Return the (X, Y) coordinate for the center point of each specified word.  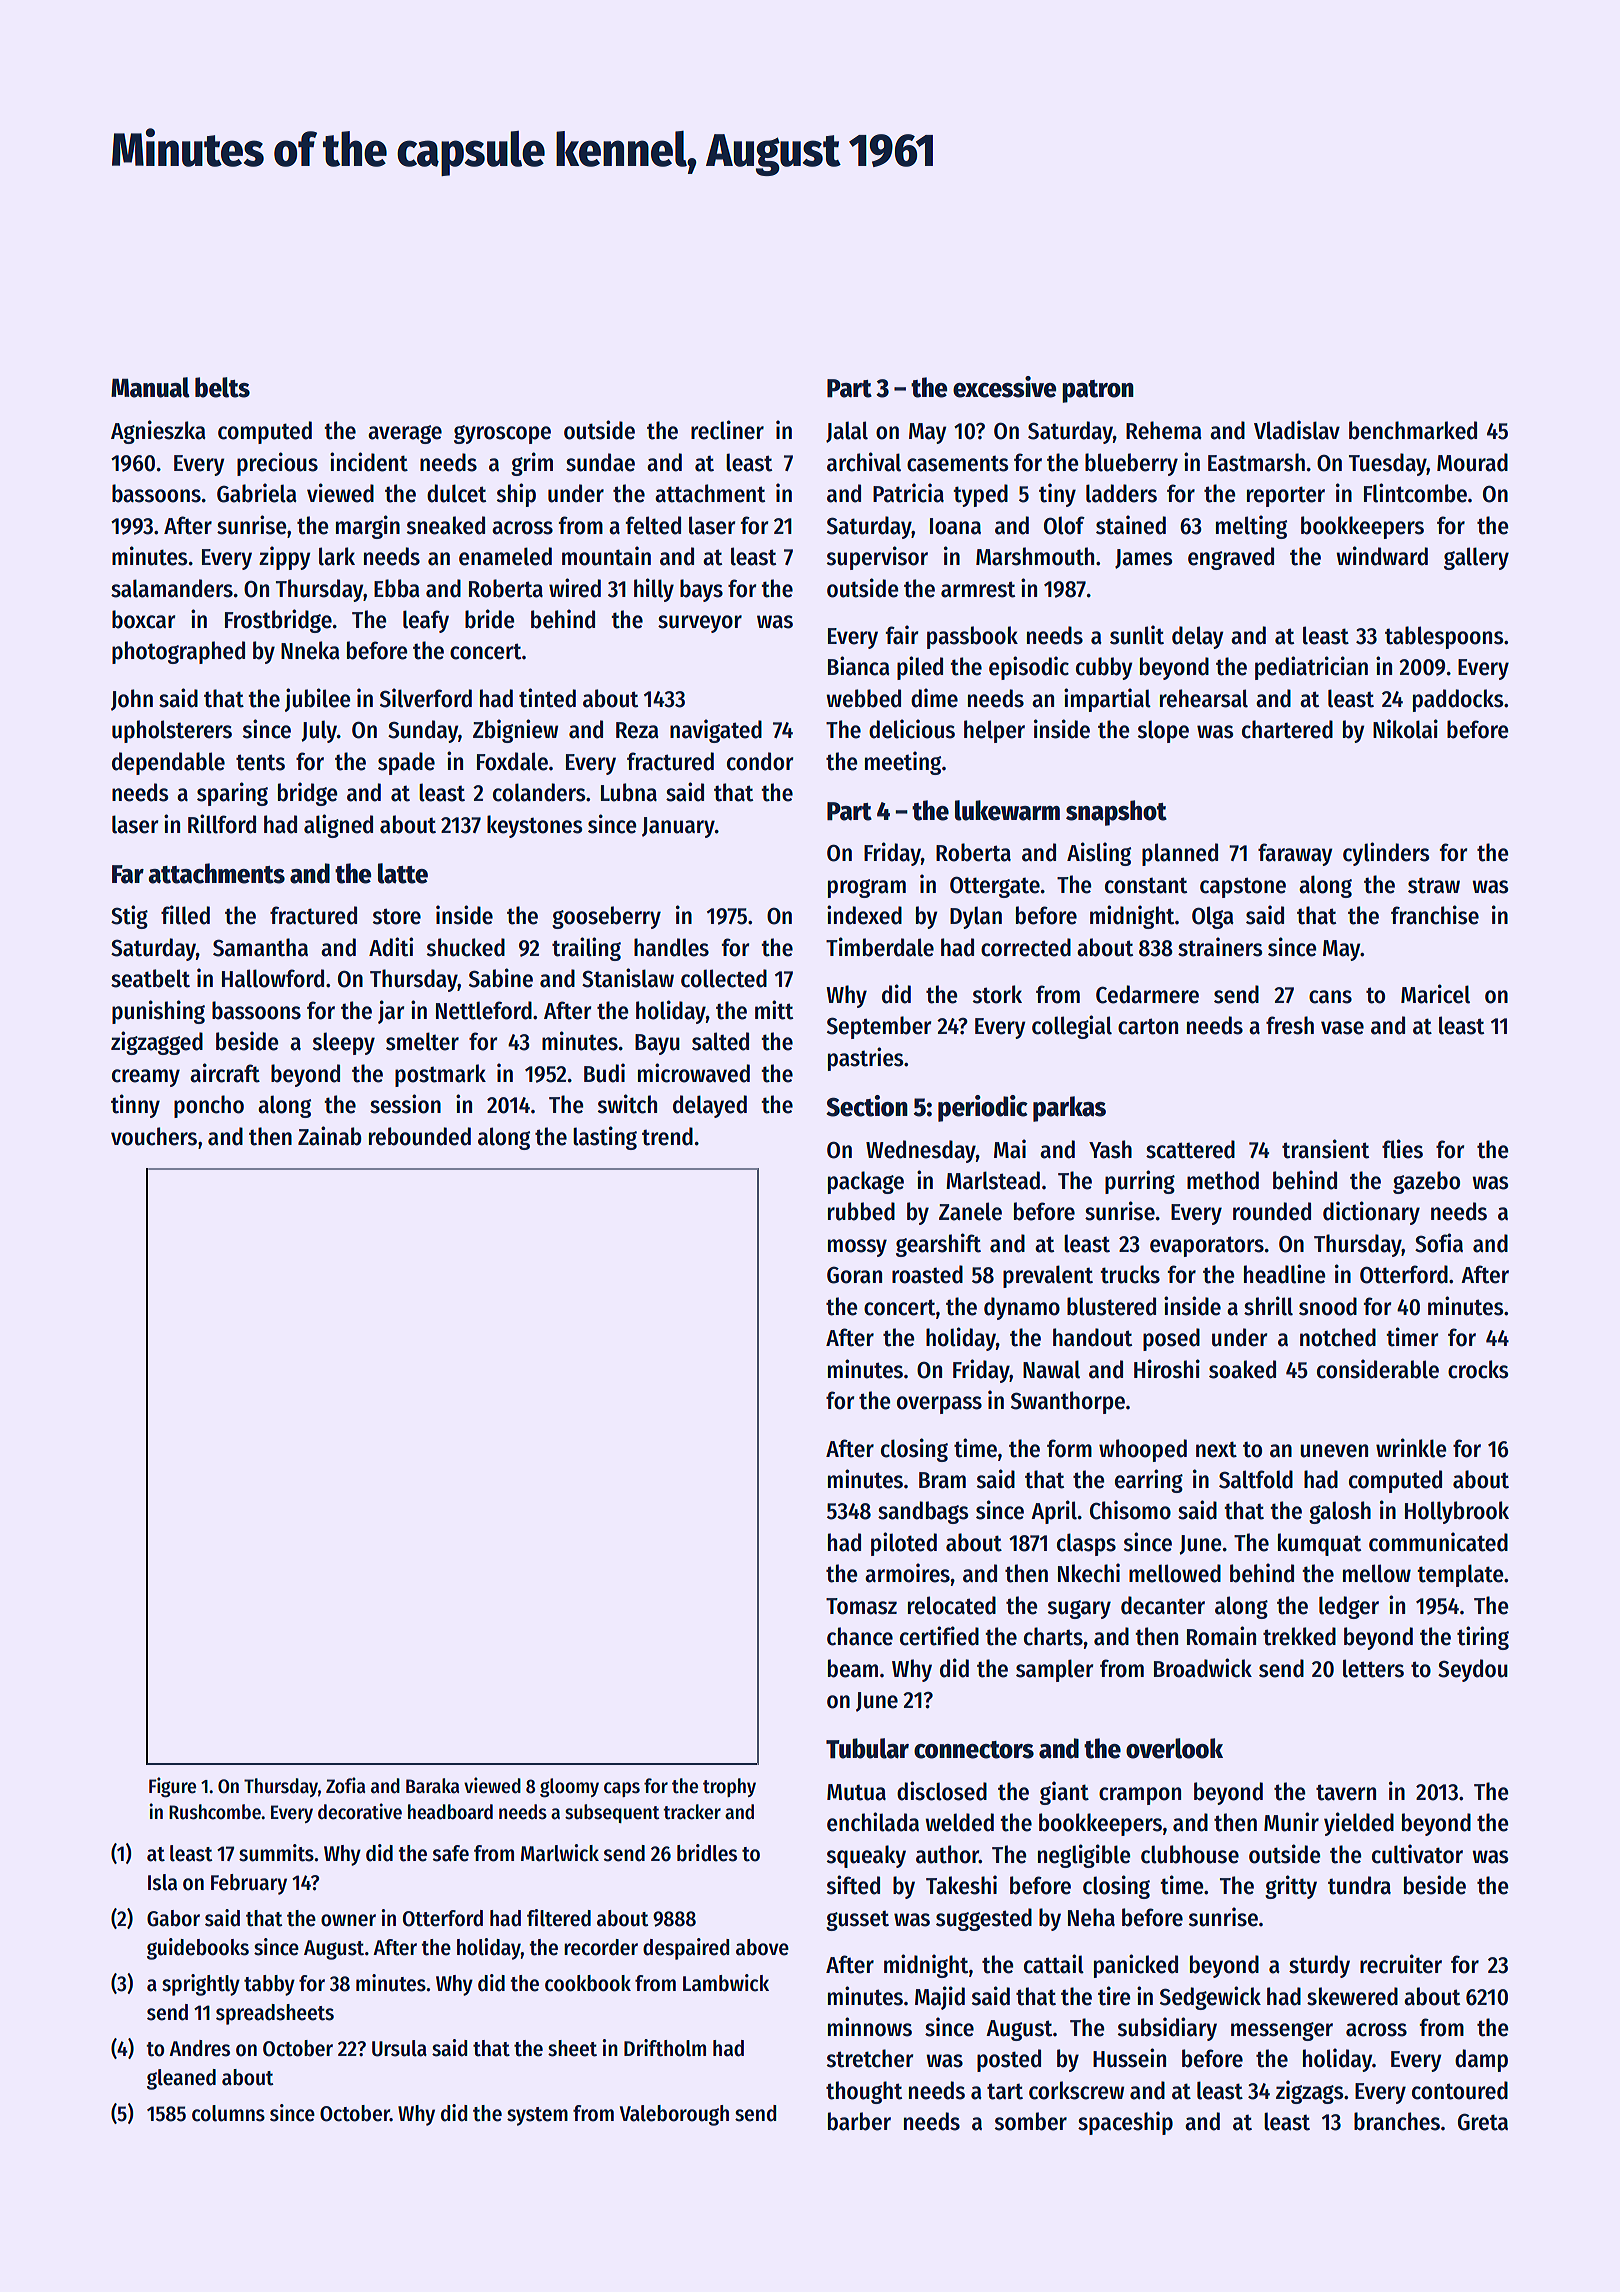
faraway (1295, 854)
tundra (1359, 1885)
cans (1330, 997)
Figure (172, 1787)
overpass (939, 1405)
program (867, 888)
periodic (983, 1108)
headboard (450, 1812)
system (537, 2116)
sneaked (446, 525)
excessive (1004, 387)
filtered (559, 1918)
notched (1338, 1337)
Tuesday (1388, 464)
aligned (338, 826)
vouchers (154, 1136)
